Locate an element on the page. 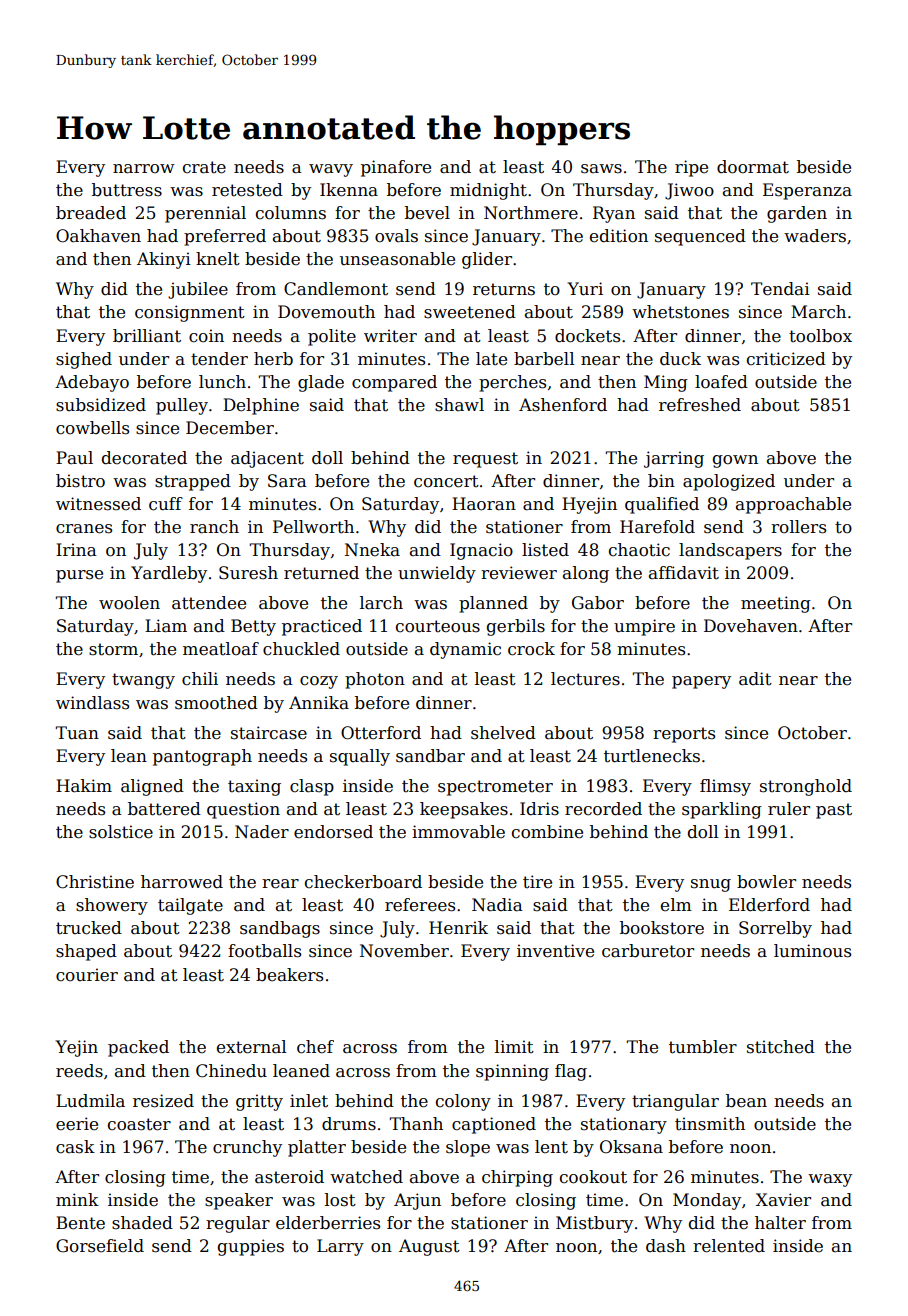 This image has width=908, height=1316. purse is located at coordinates (79, 576).
